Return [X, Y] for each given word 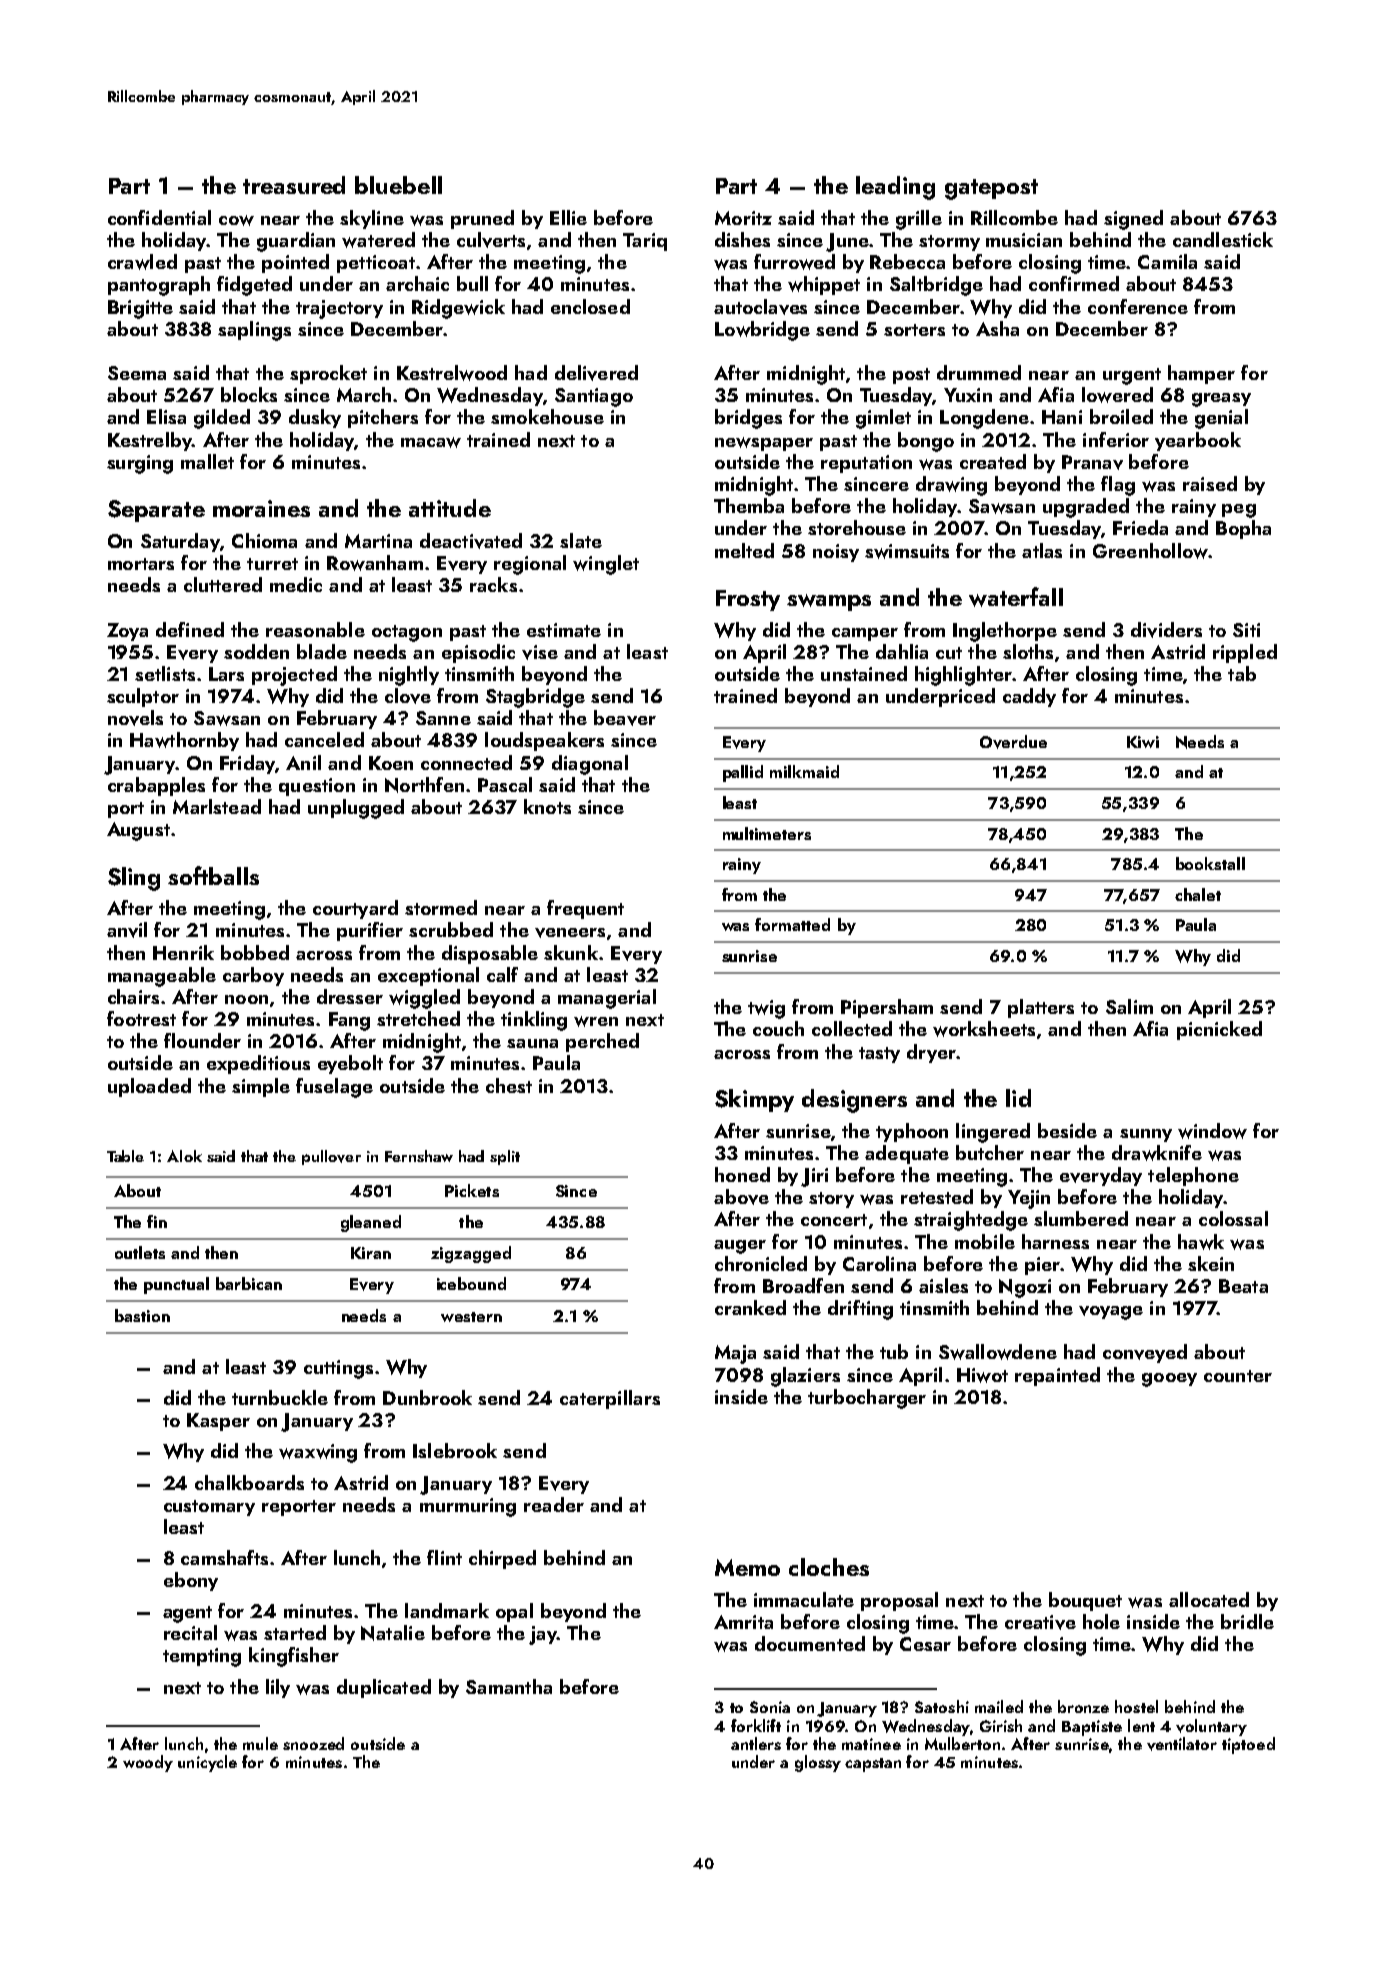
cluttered [223, 584]
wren [596, 1021]
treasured [294, 185]
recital [190, 1632]
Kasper [218, 1422]
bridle [1247, 1621]
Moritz [743, 218]
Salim [1129, 1006]
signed [1133, 220]
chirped [502, 1559]
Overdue [1013, 742]
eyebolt [350, 1064]
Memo [747, 1567]
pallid [743, 773]
